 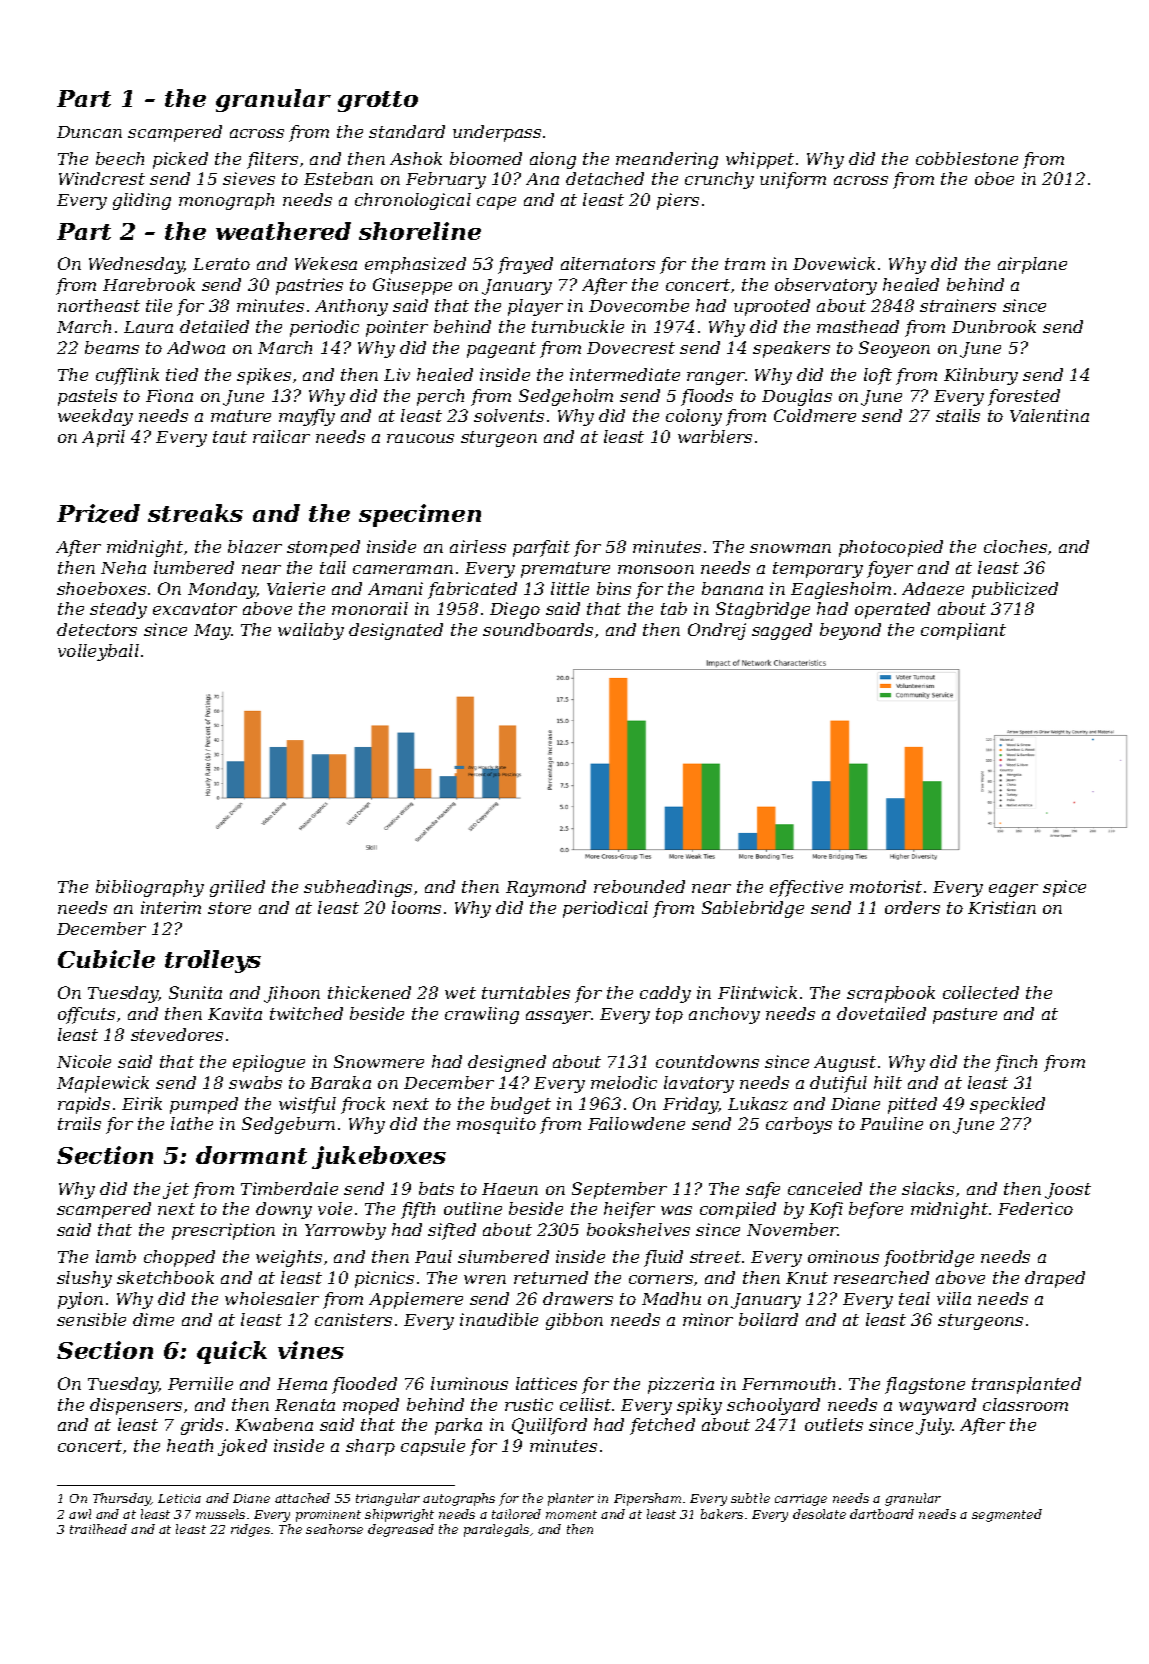 I want to click on Pernille, so click(x=200, y=1383).
